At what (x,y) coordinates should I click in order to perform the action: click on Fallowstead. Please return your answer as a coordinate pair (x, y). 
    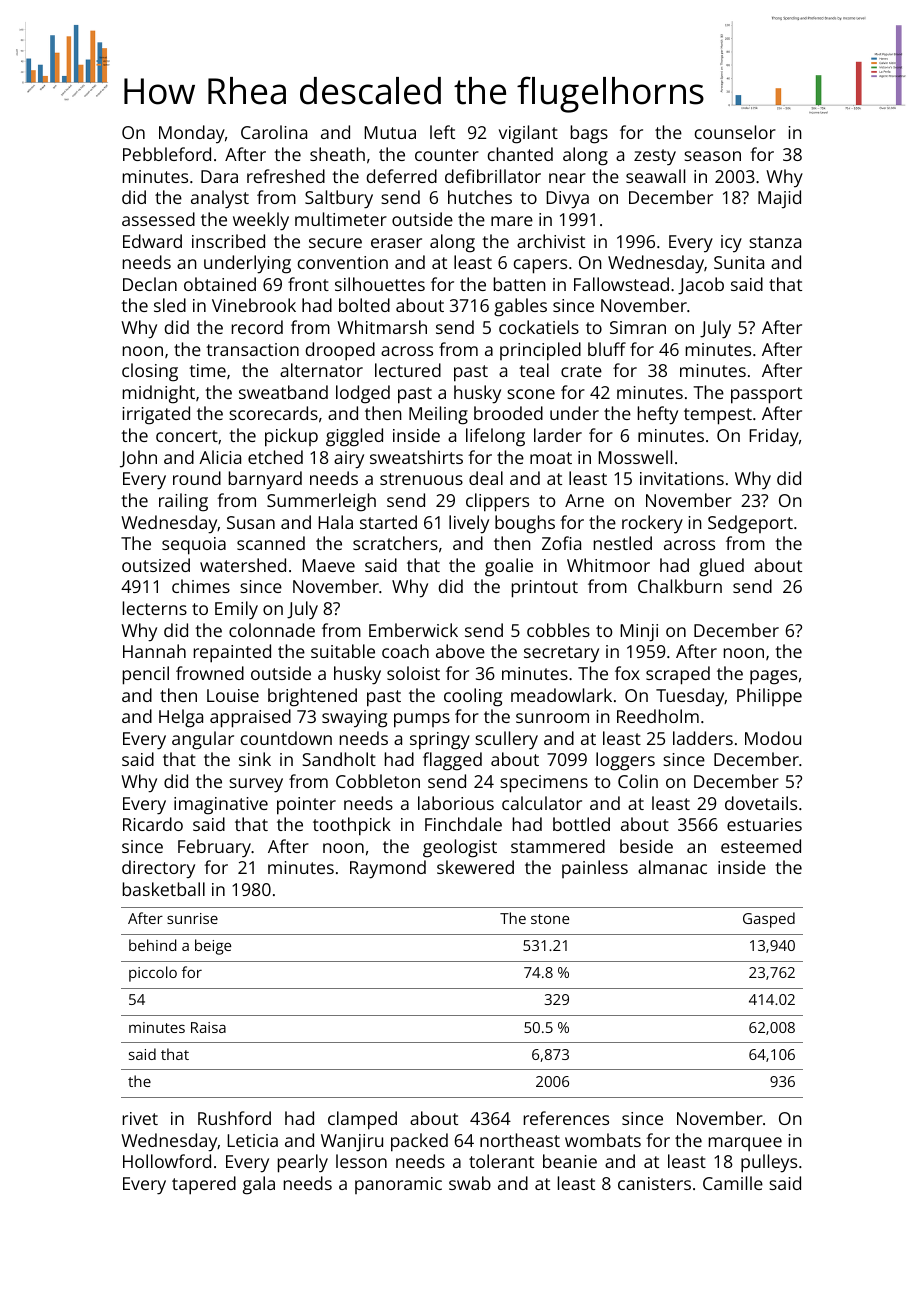
    Looking at the image, I should click on (621, 284).
